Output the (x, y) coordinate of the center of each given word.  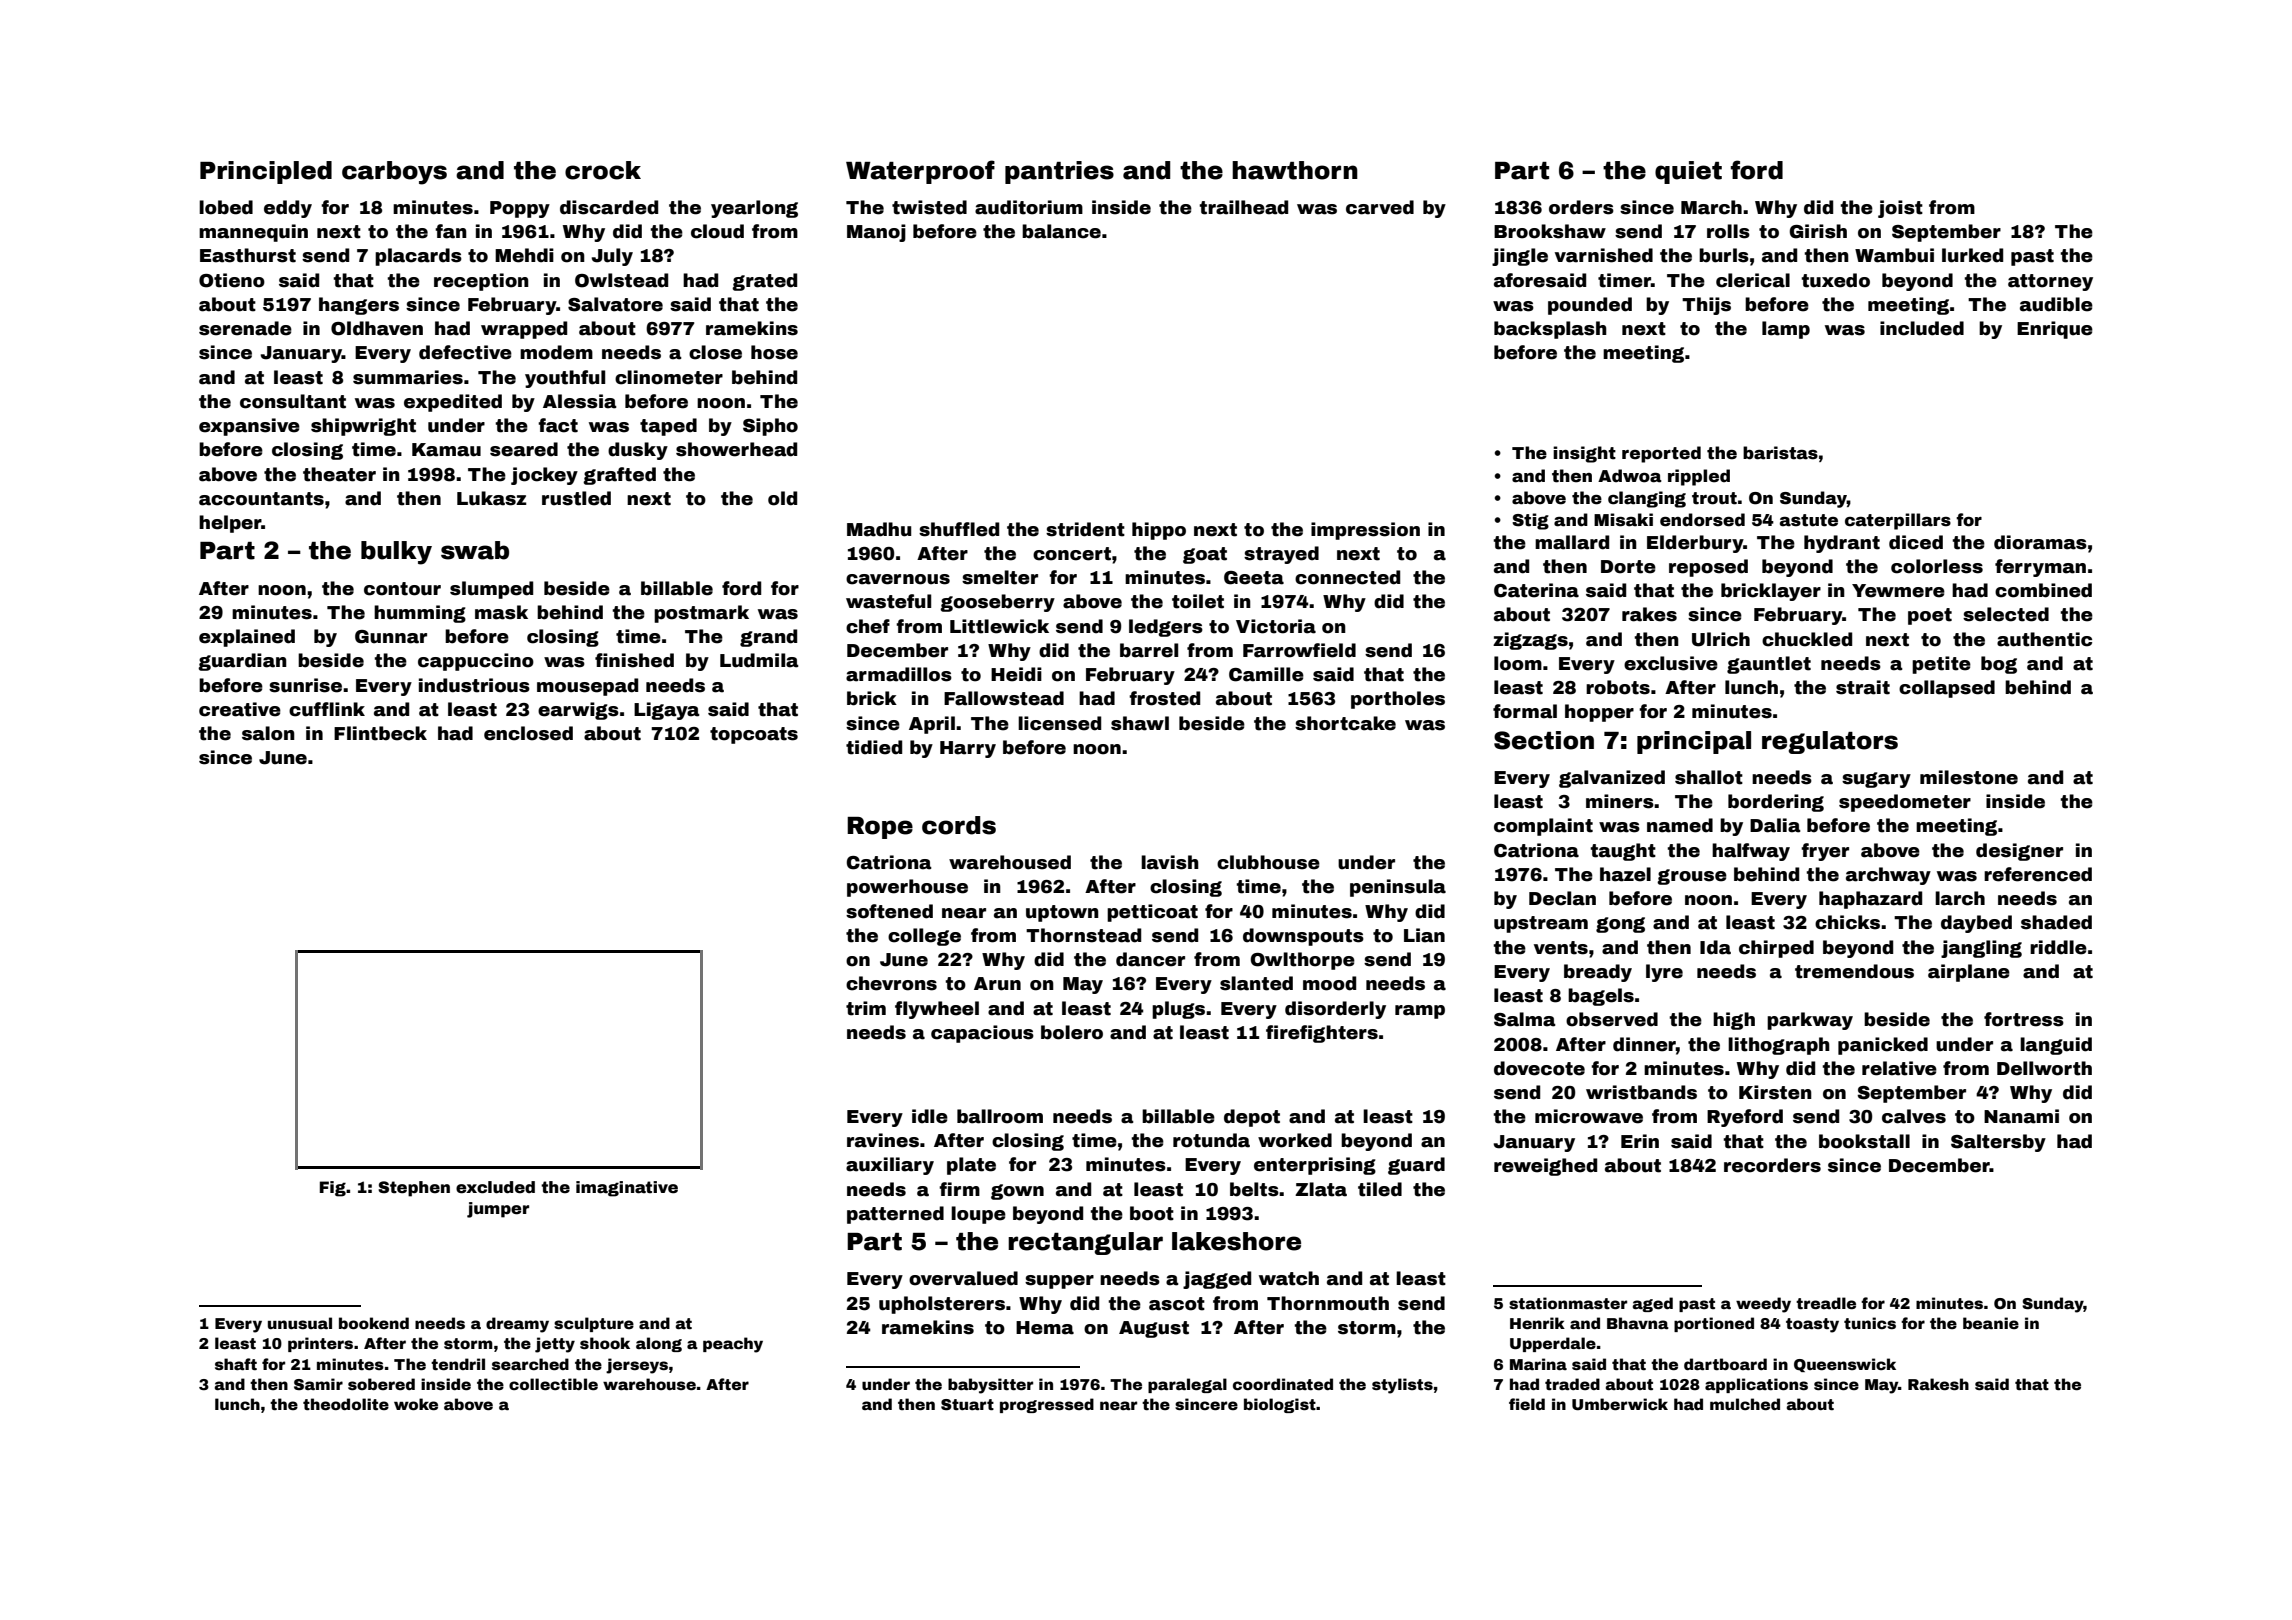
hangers (359, 306)
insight (1584, 454)
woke (416, 1404)
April (932, 725)
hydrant (1842, 544)
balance (1061, 231)
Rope (880, 828)
